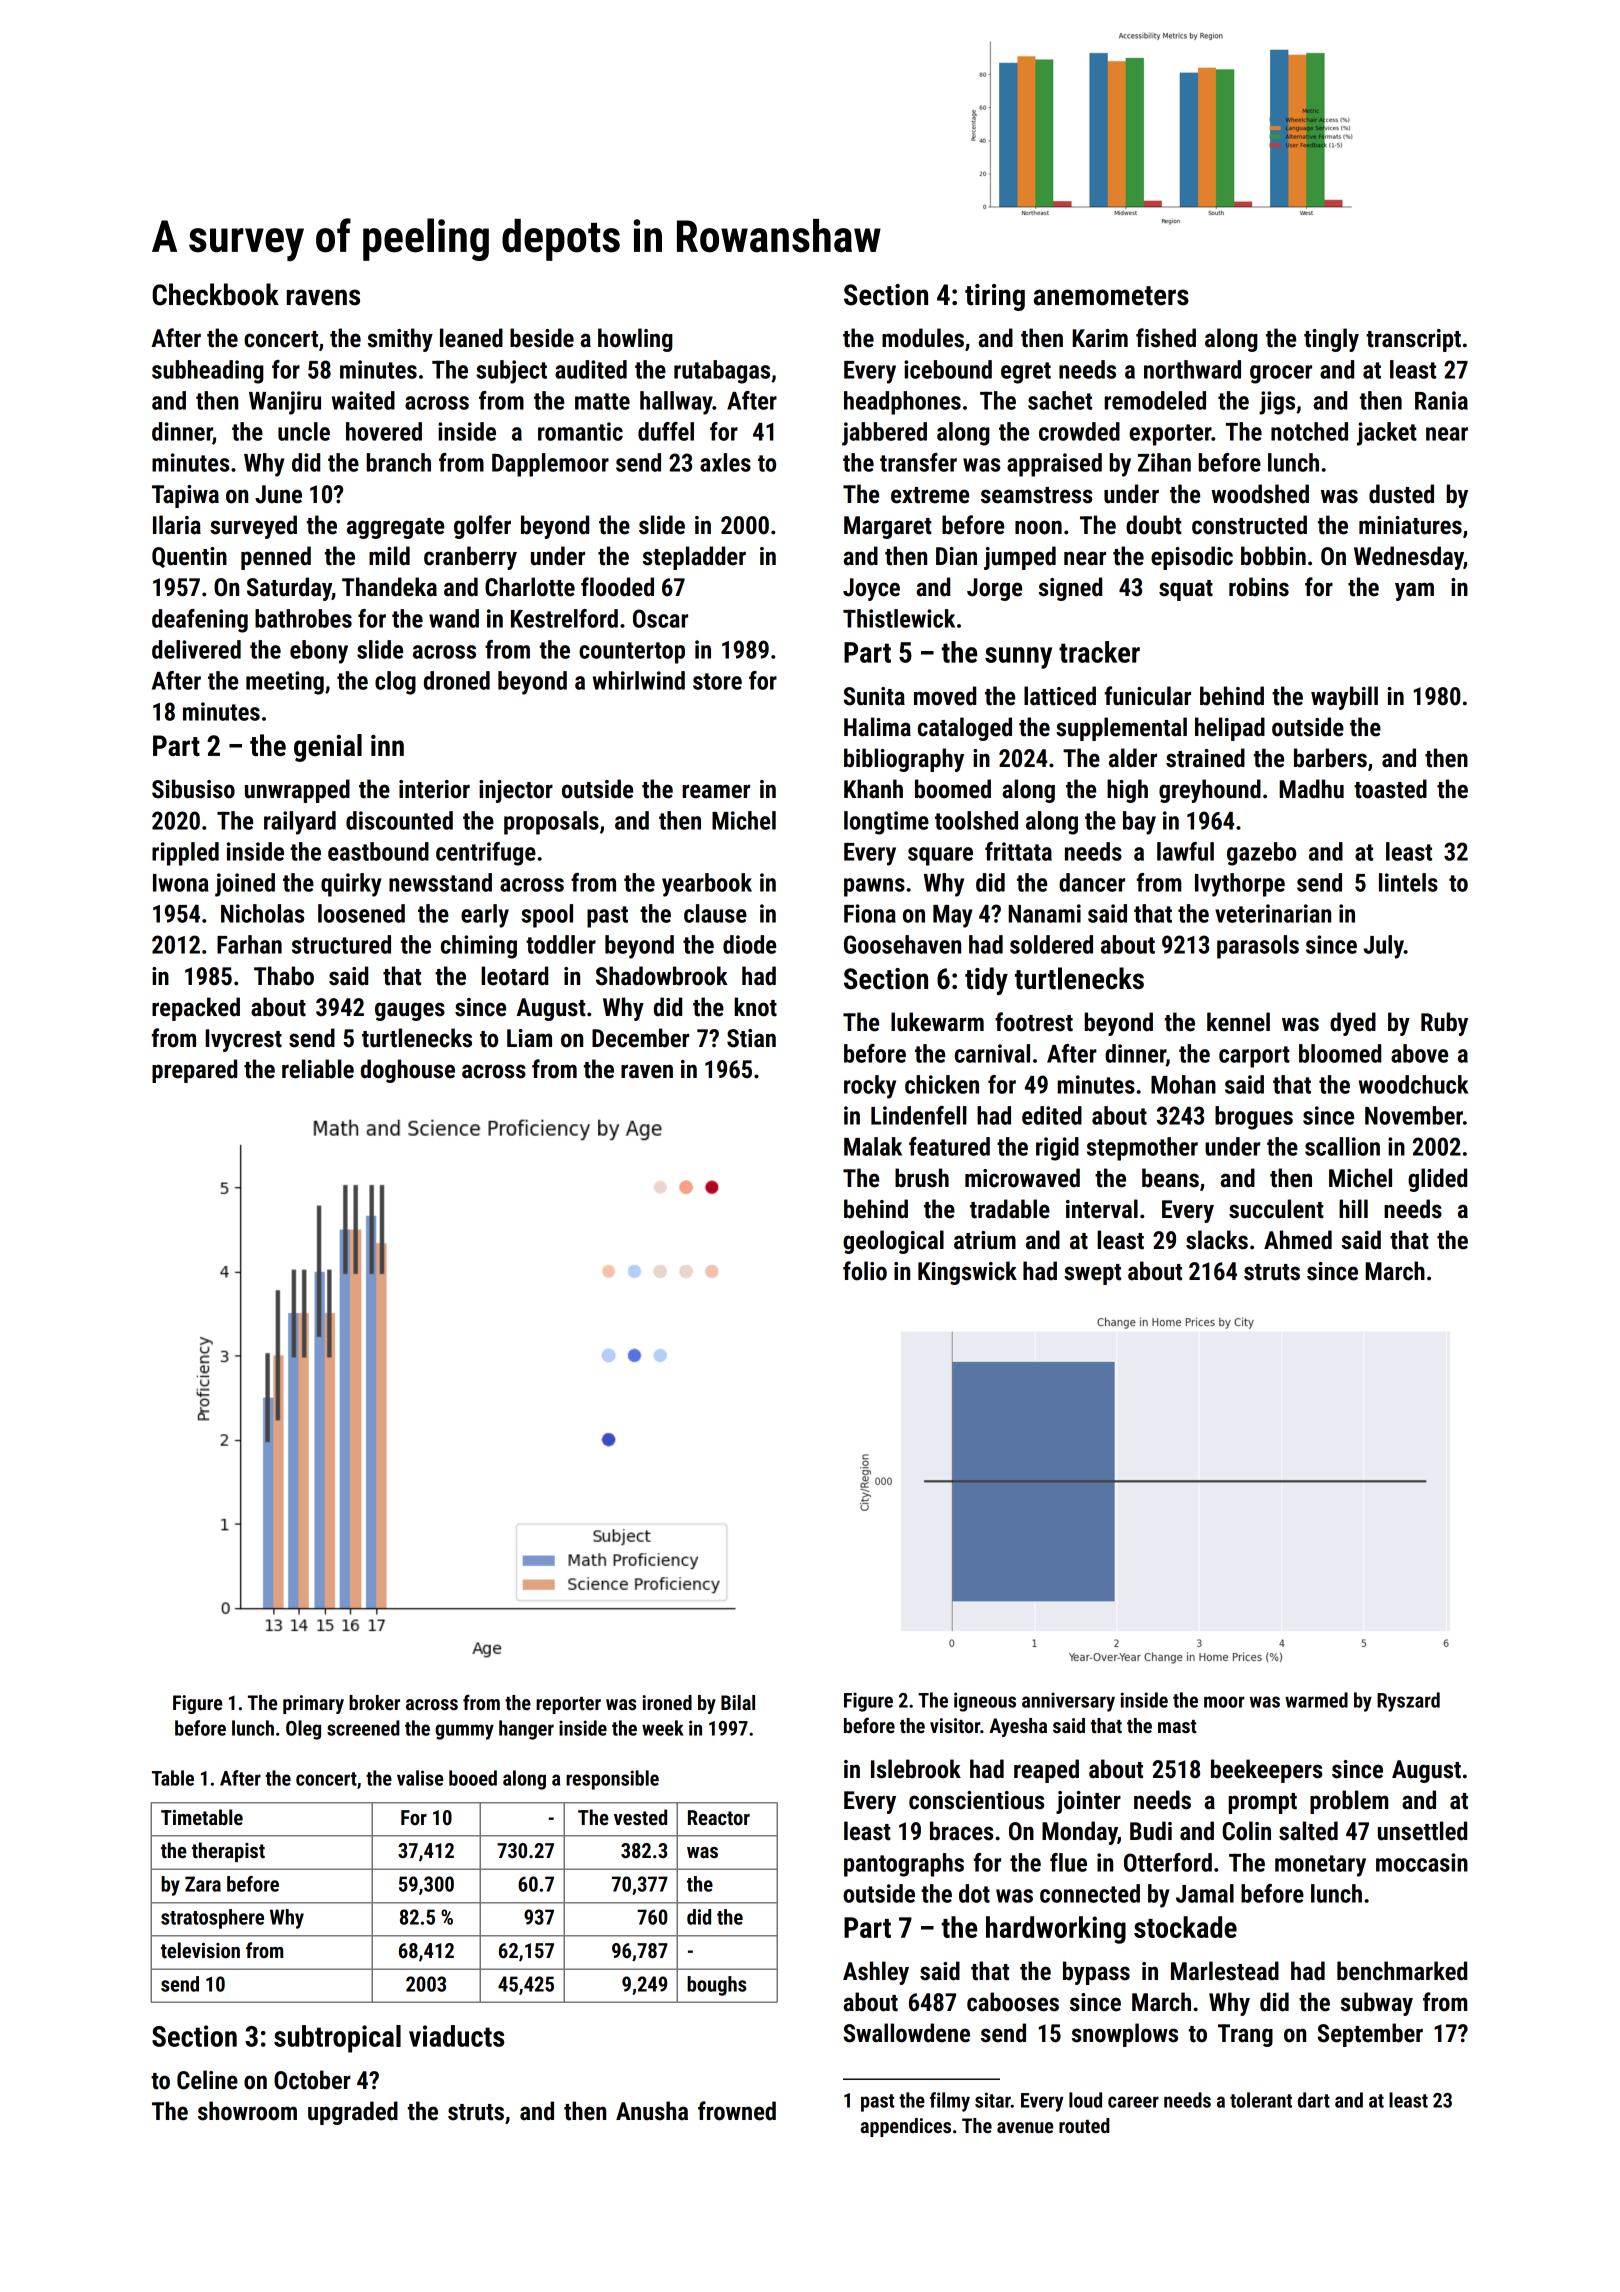 Image resolution: width=1620 pixels, height=2292 pixels. What do you see at coordinates (398, 462) in the document?
I see `branch` at bounding box center [398, 462].
